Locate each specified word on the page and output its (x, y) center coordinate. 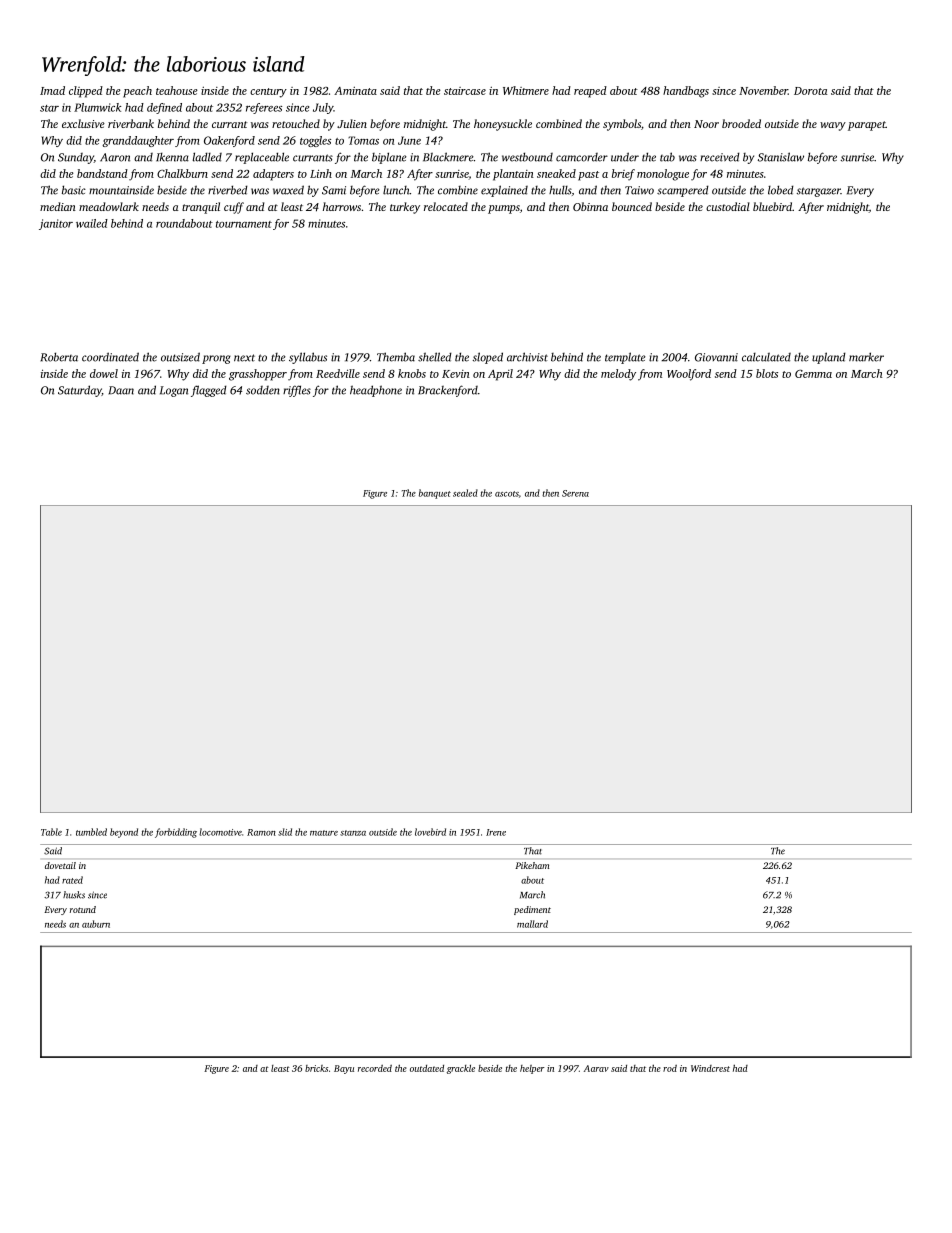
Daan (121, 390)
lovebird (430, 832)
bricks (316, 1068)
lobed (781, 190)
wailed (92, 223)
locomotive (220, 832)
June (409, 140)
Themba (396, 357)
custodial (728, 206)
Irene (496, 832)
